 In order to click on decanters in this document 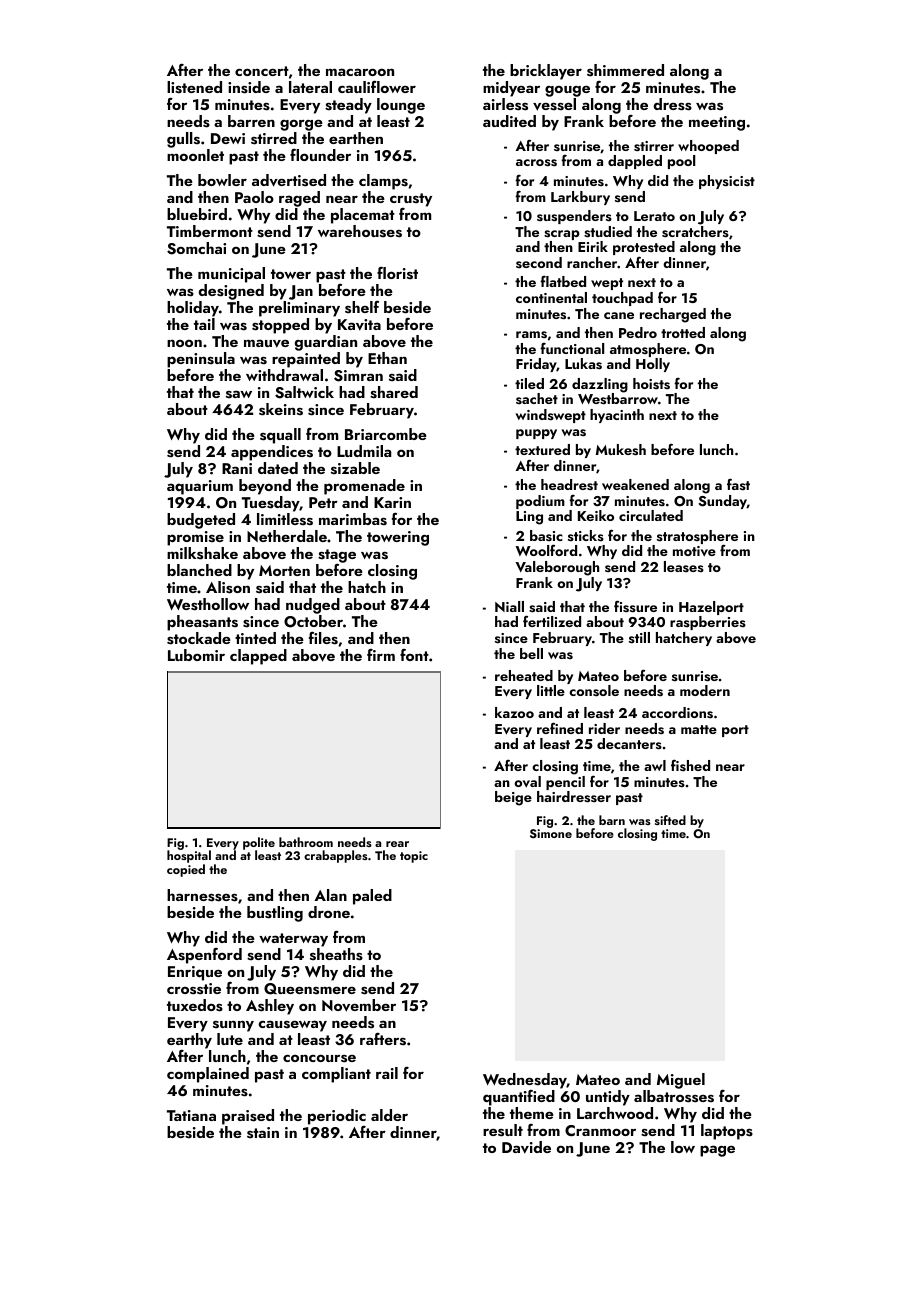, I will do `click(629, 743)`.
